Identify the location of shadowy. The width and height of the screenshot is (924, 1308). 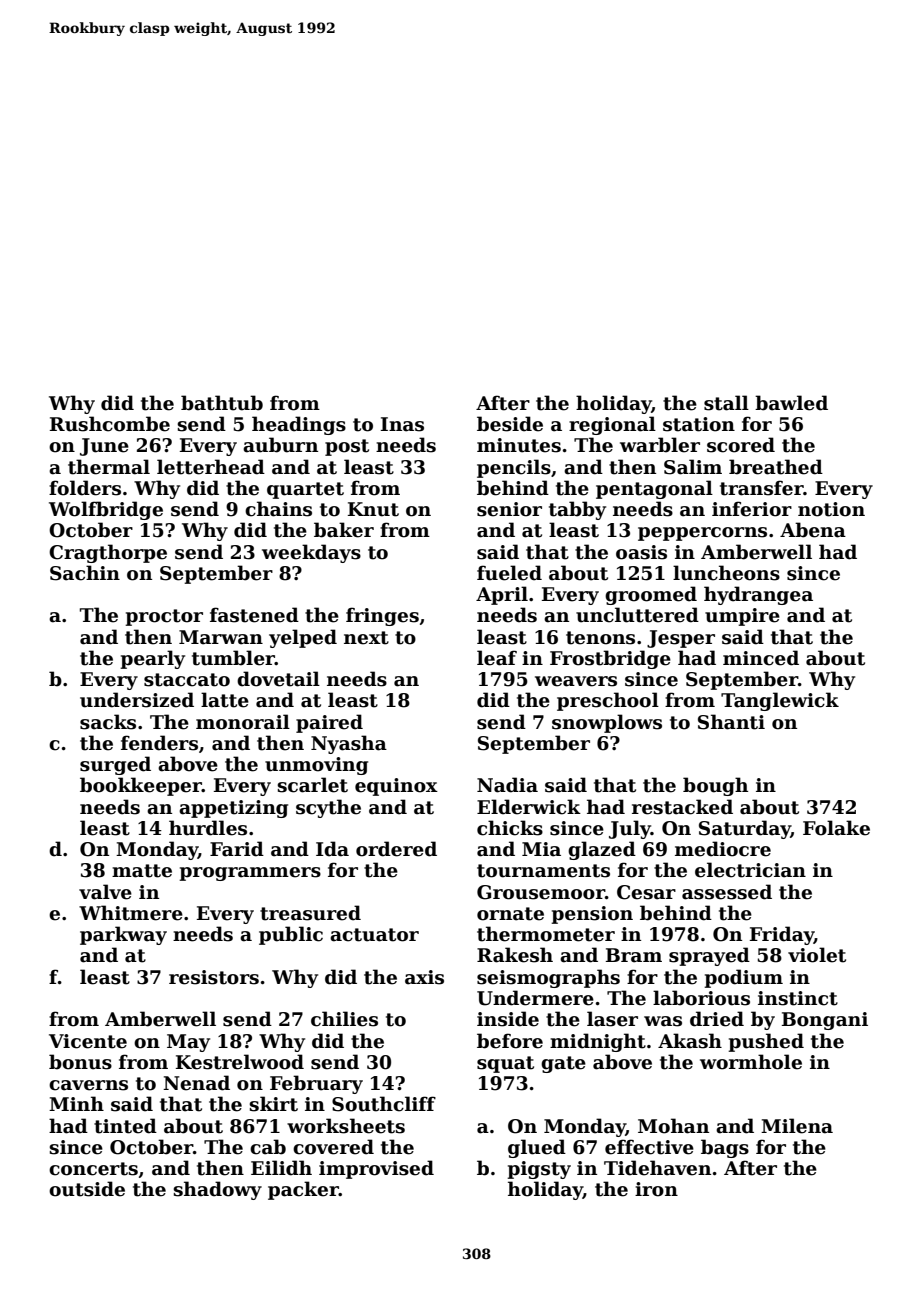
(217, 1190).
